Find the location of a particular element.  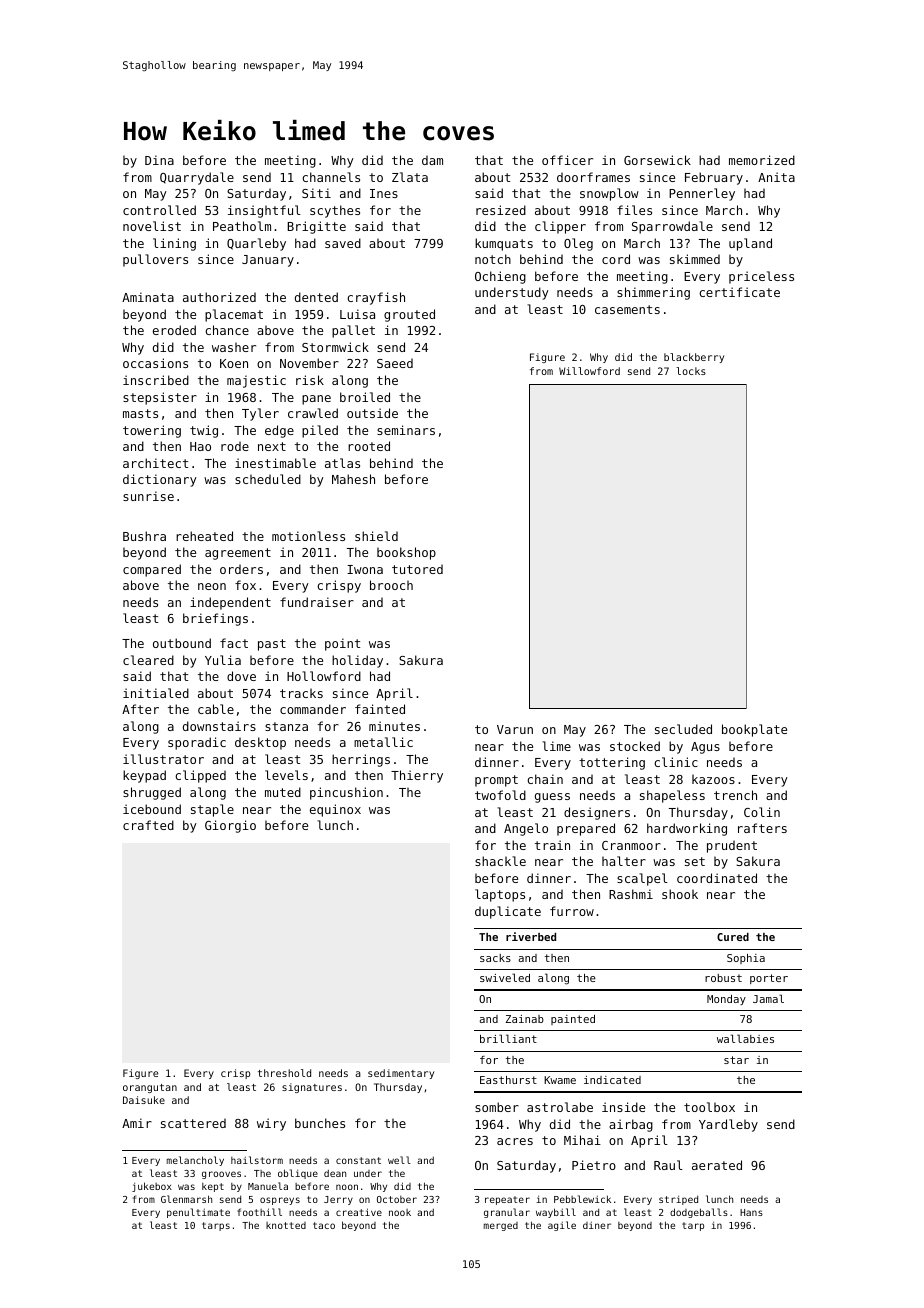

Tyler is located at coordinates (260, 414).
